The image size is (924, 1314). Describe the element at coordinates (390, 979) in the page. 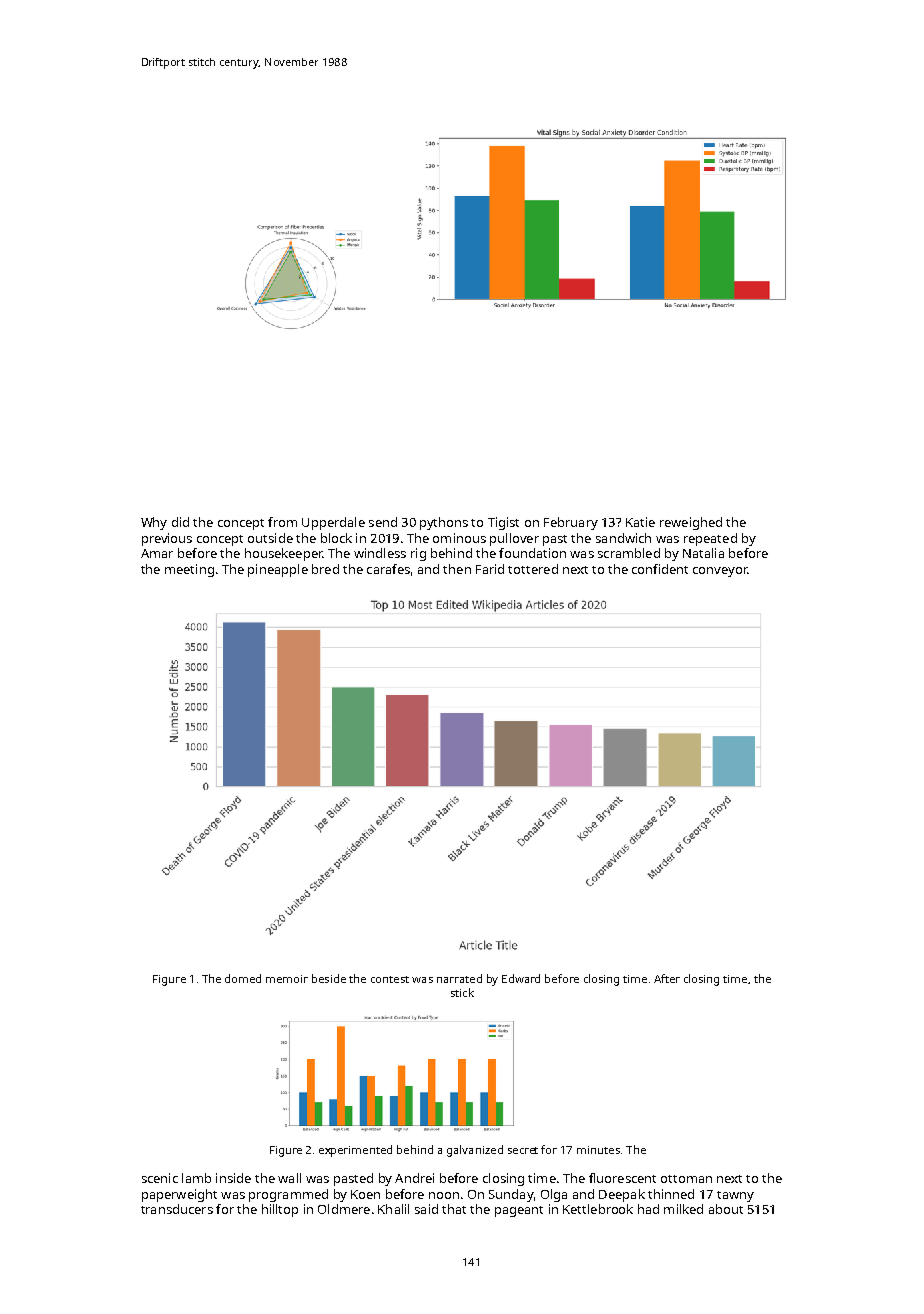

I see `contest` at that location.
